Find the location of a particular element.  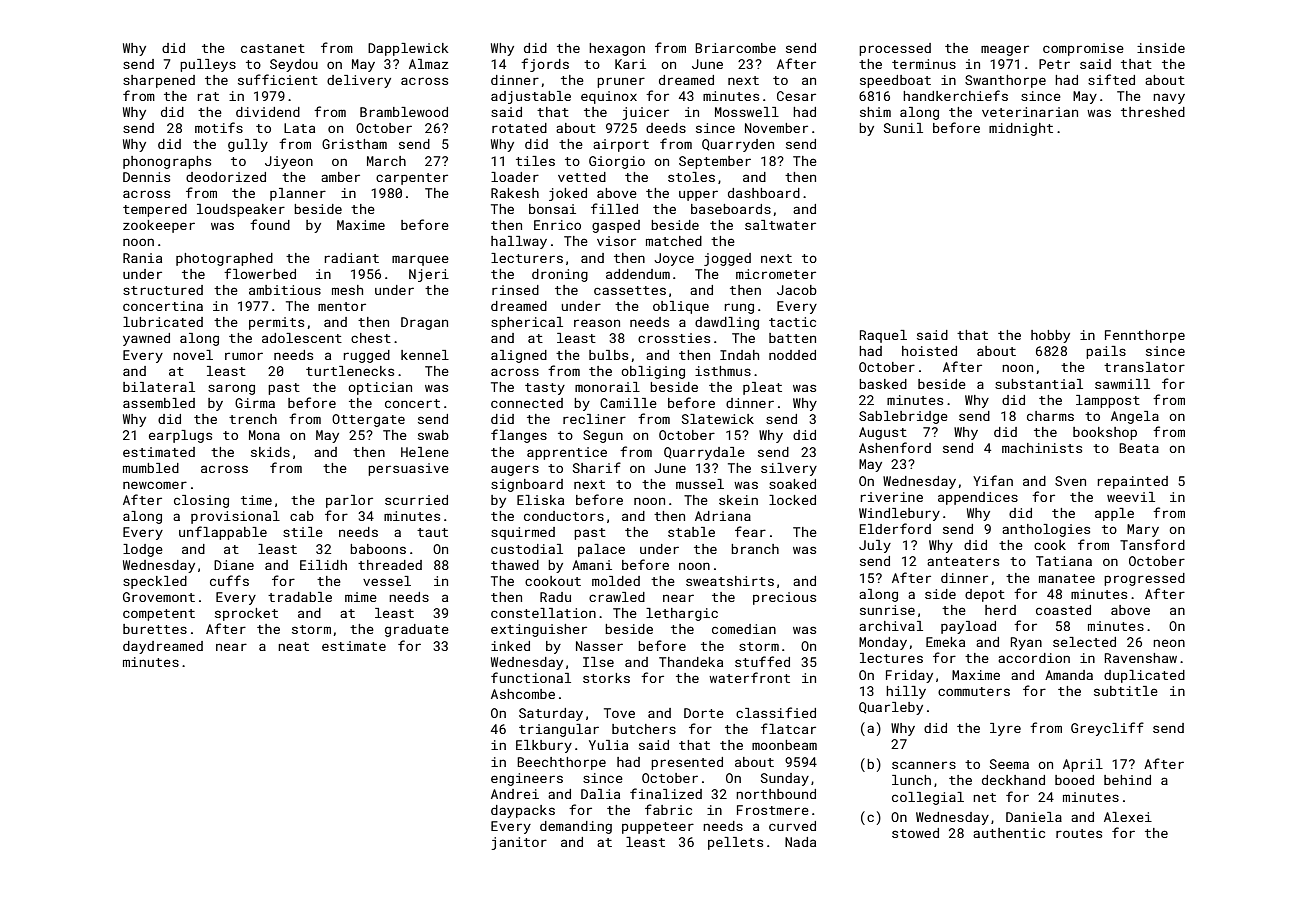

subtitle is located at coordinates (1126, 691).
